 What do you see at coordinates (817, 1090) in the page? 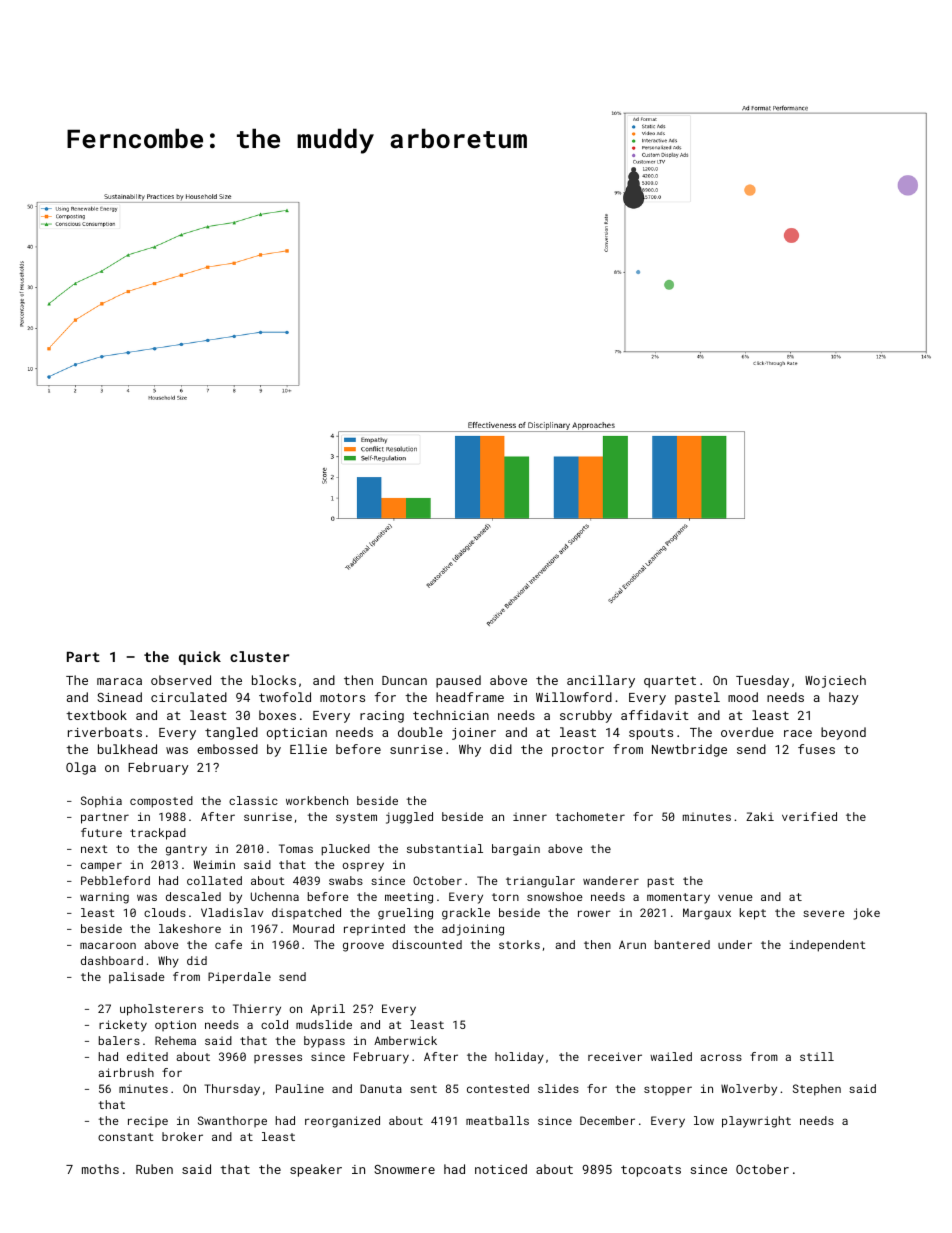
I see `Stephen` at bounding box center [817, 1090].
